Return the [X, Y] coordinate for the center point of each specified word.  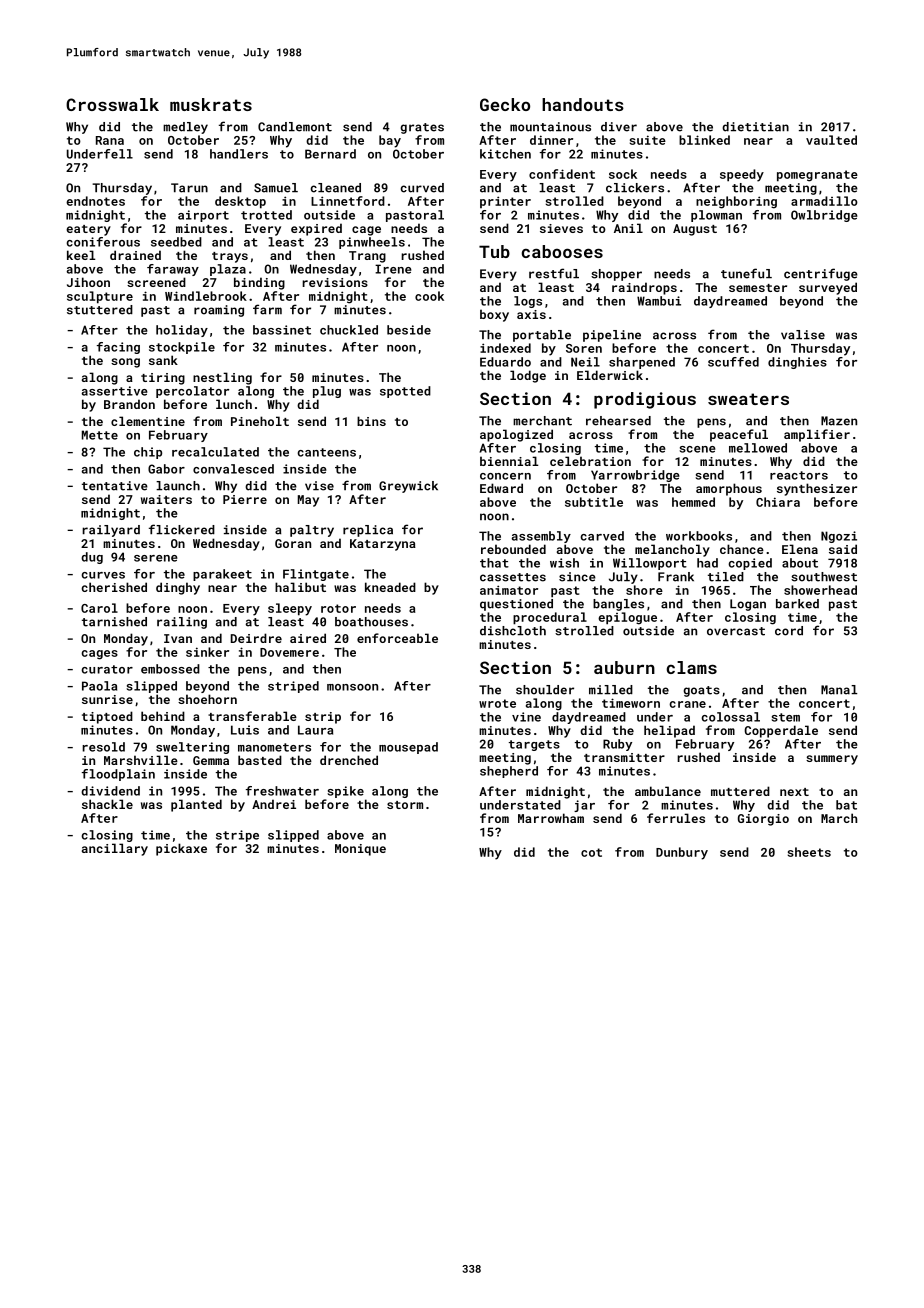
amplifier [817, 435]
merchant [542, 421]
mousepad [408, 748]
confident [562, 174]
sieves [561, 228]
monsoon [352, 687]
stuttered [100, 310]
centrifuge [821, 274]
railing [182, 623]
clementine [148, 421]
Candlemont [295, 127]
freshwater [282, 791]
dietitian [755, 127]
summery [832, 760]
